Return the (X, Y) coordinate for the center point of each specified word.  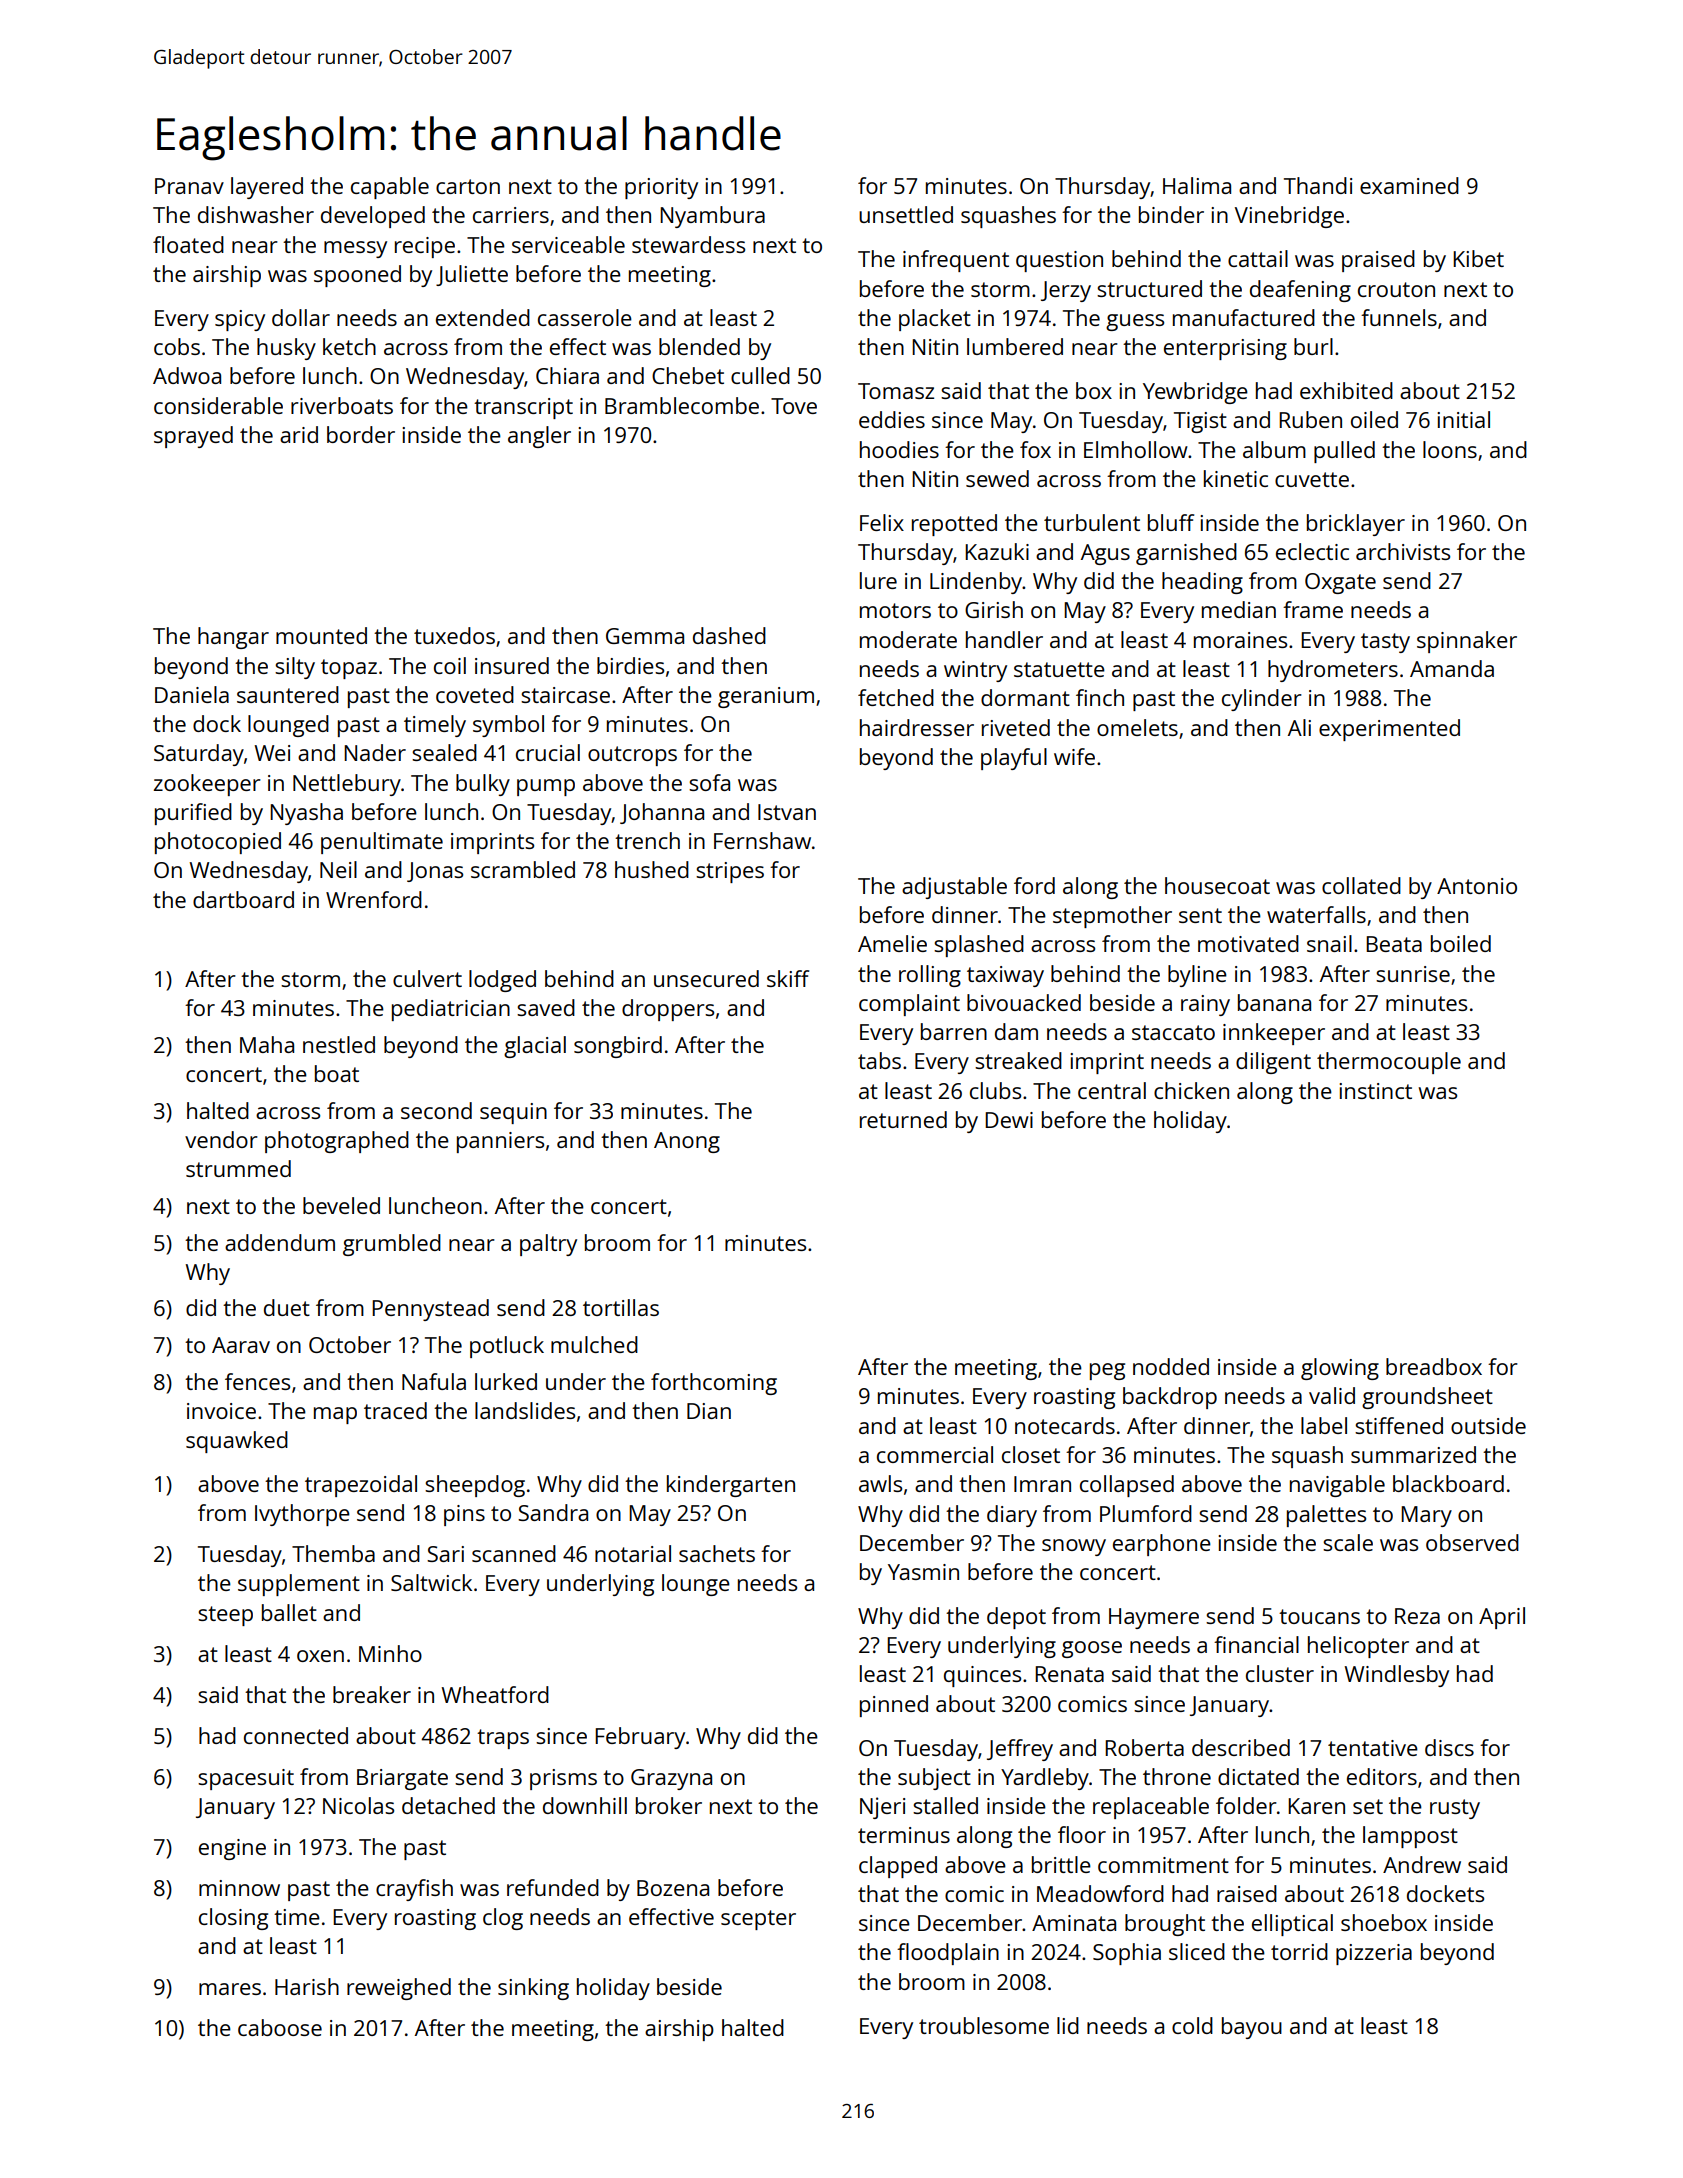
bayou (1252, 2028)
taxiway (1005, 976)
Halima (1197, 185)
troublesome (984, 2025)
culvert (427, 978)
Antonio (1477, 886)
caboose (280, 2027)
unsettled (906, 214)
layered (267, 188)
